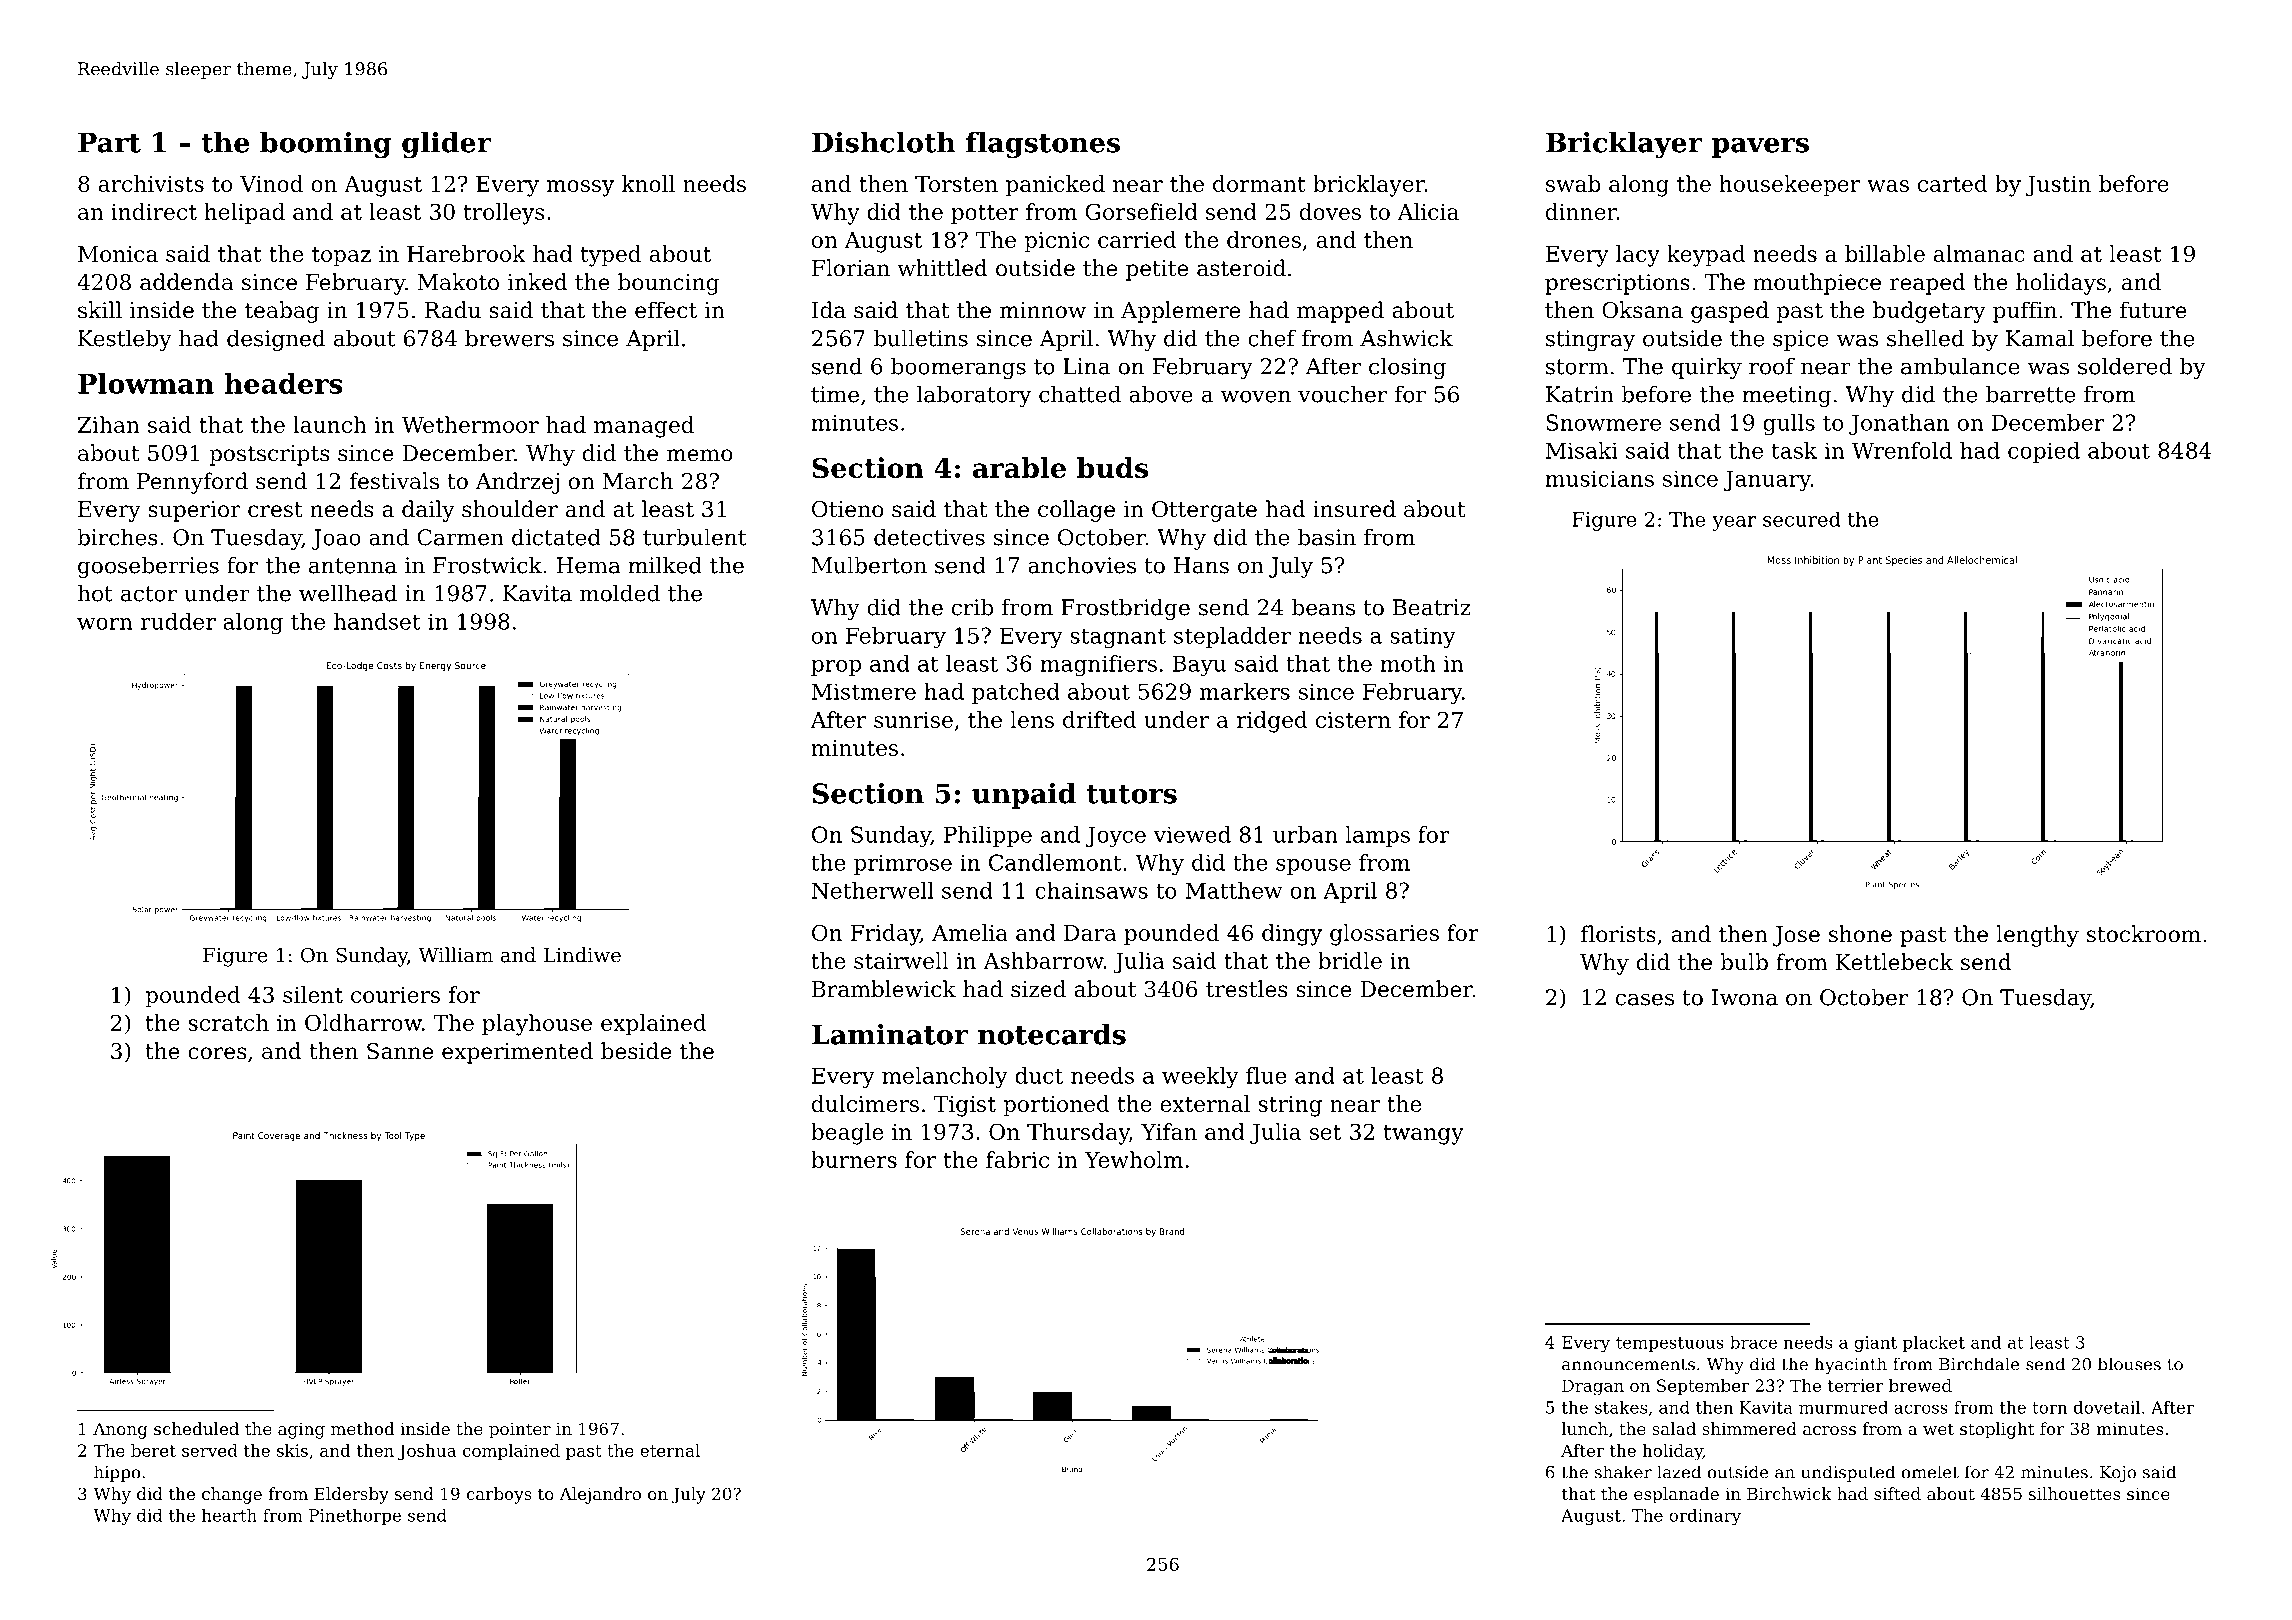  Describe the element at coordinates (1801, 519) in the screenshot. I see `secured` at that location.
